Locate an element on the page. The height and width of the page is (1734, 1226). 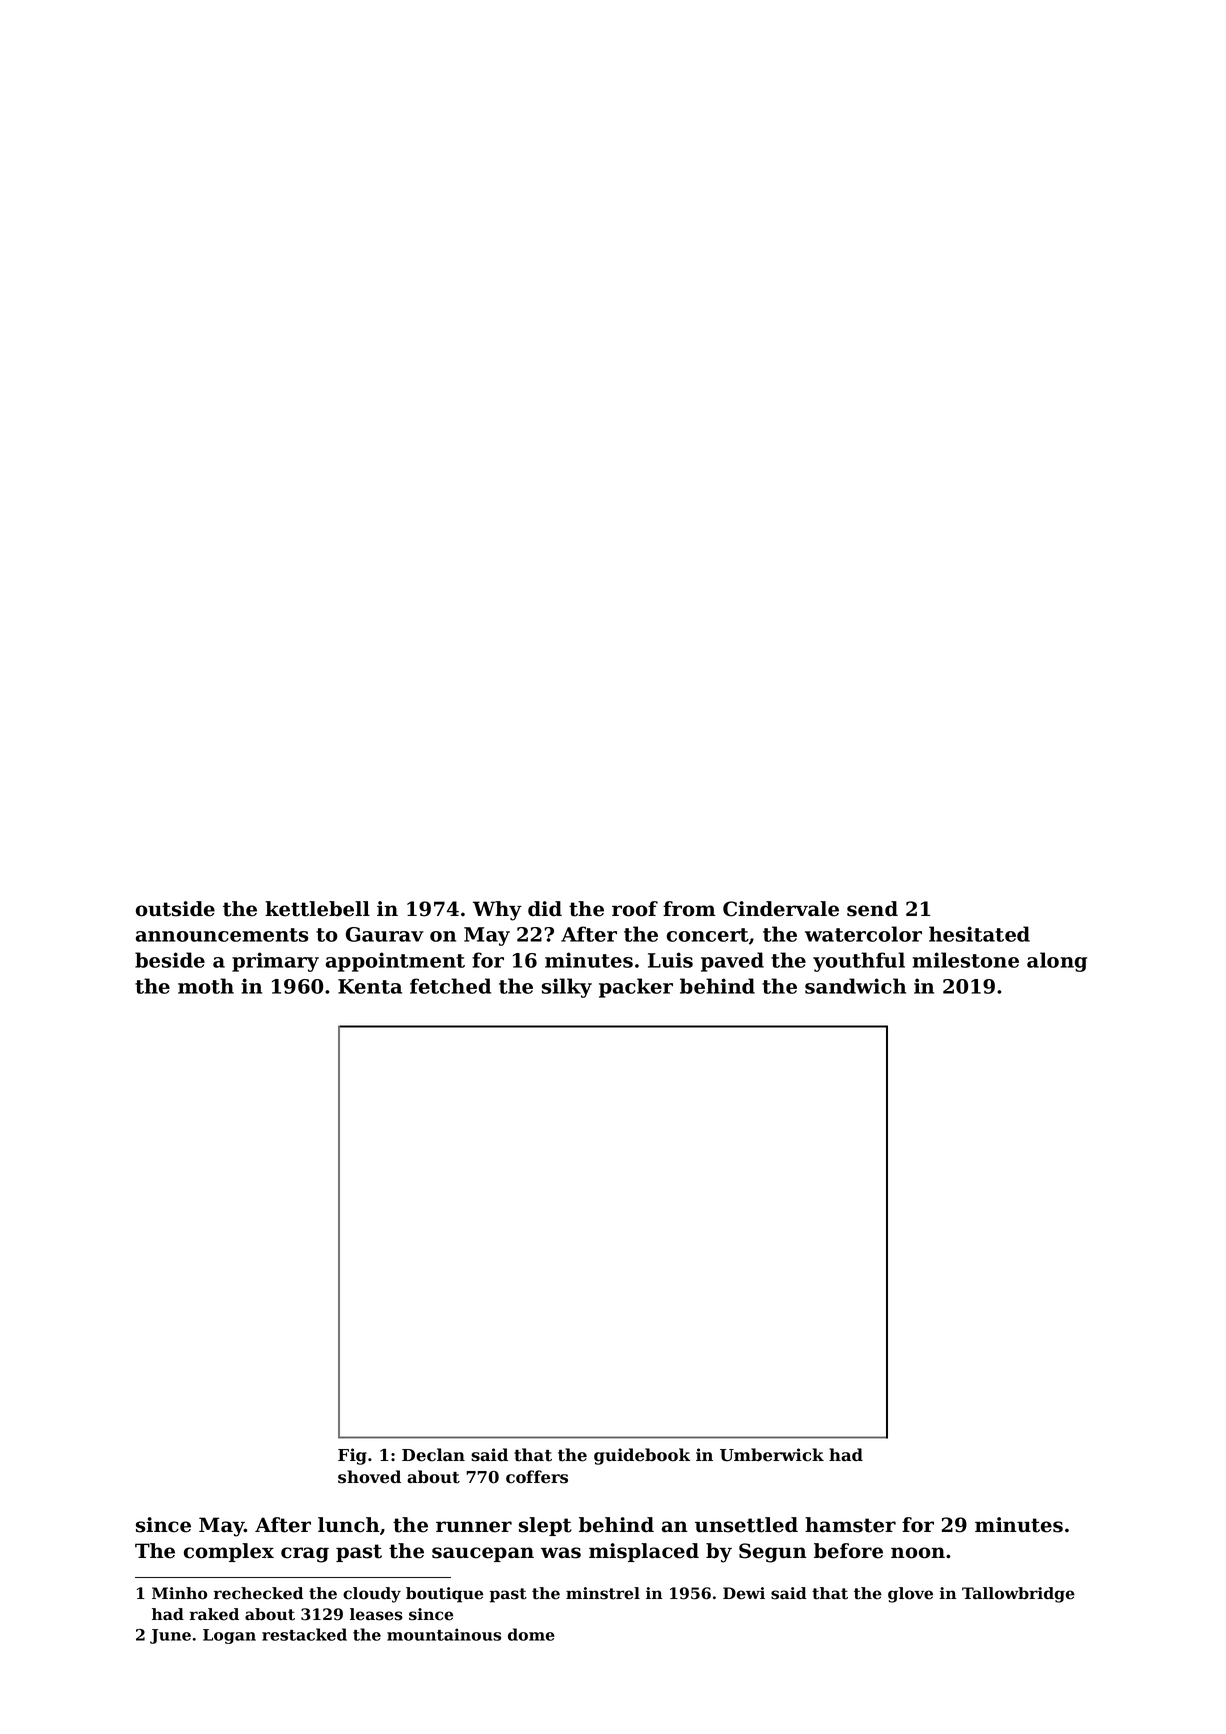
Dewi is located at coordinates (744, 1593).
